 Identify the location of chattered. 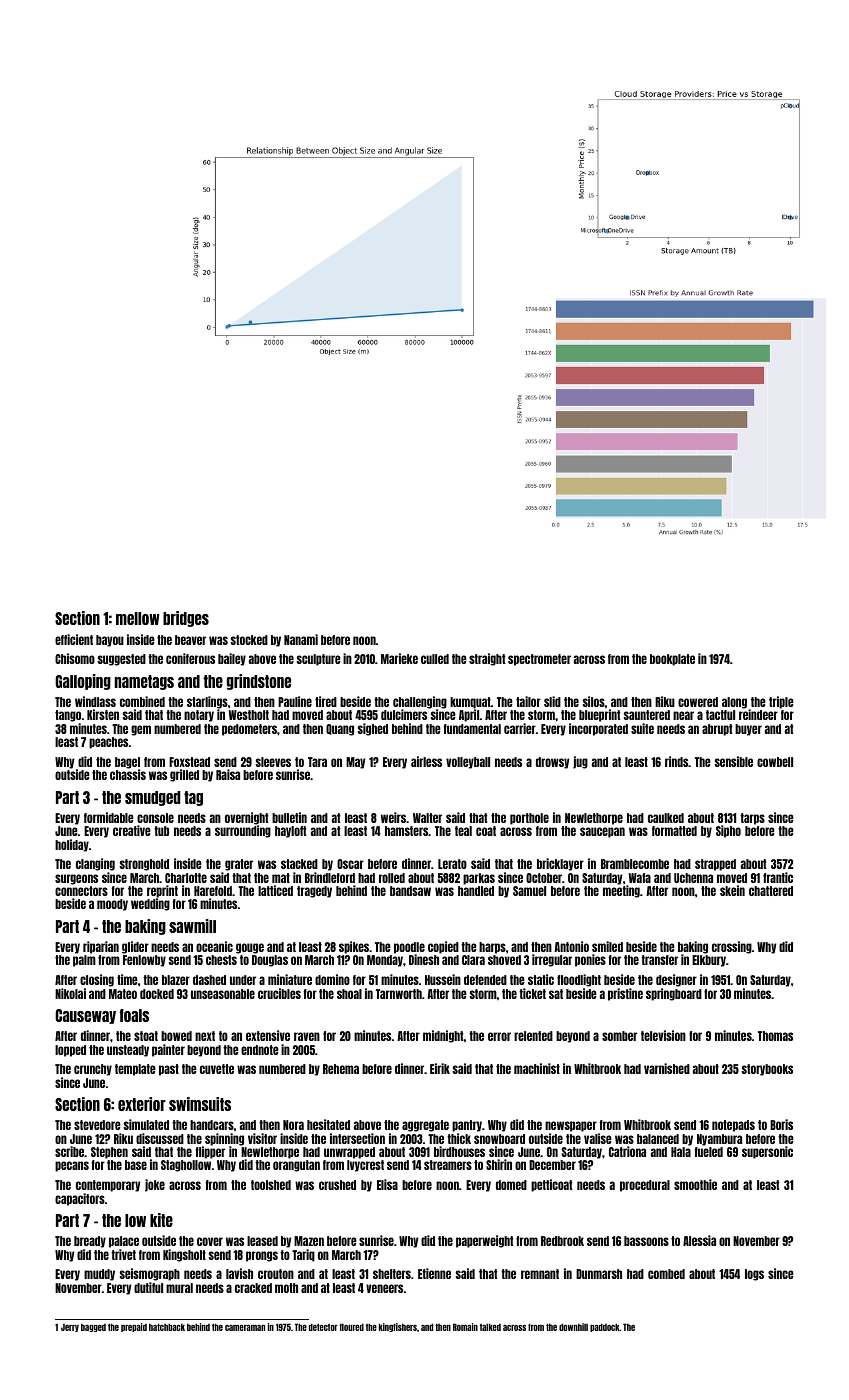
(771, 891).
